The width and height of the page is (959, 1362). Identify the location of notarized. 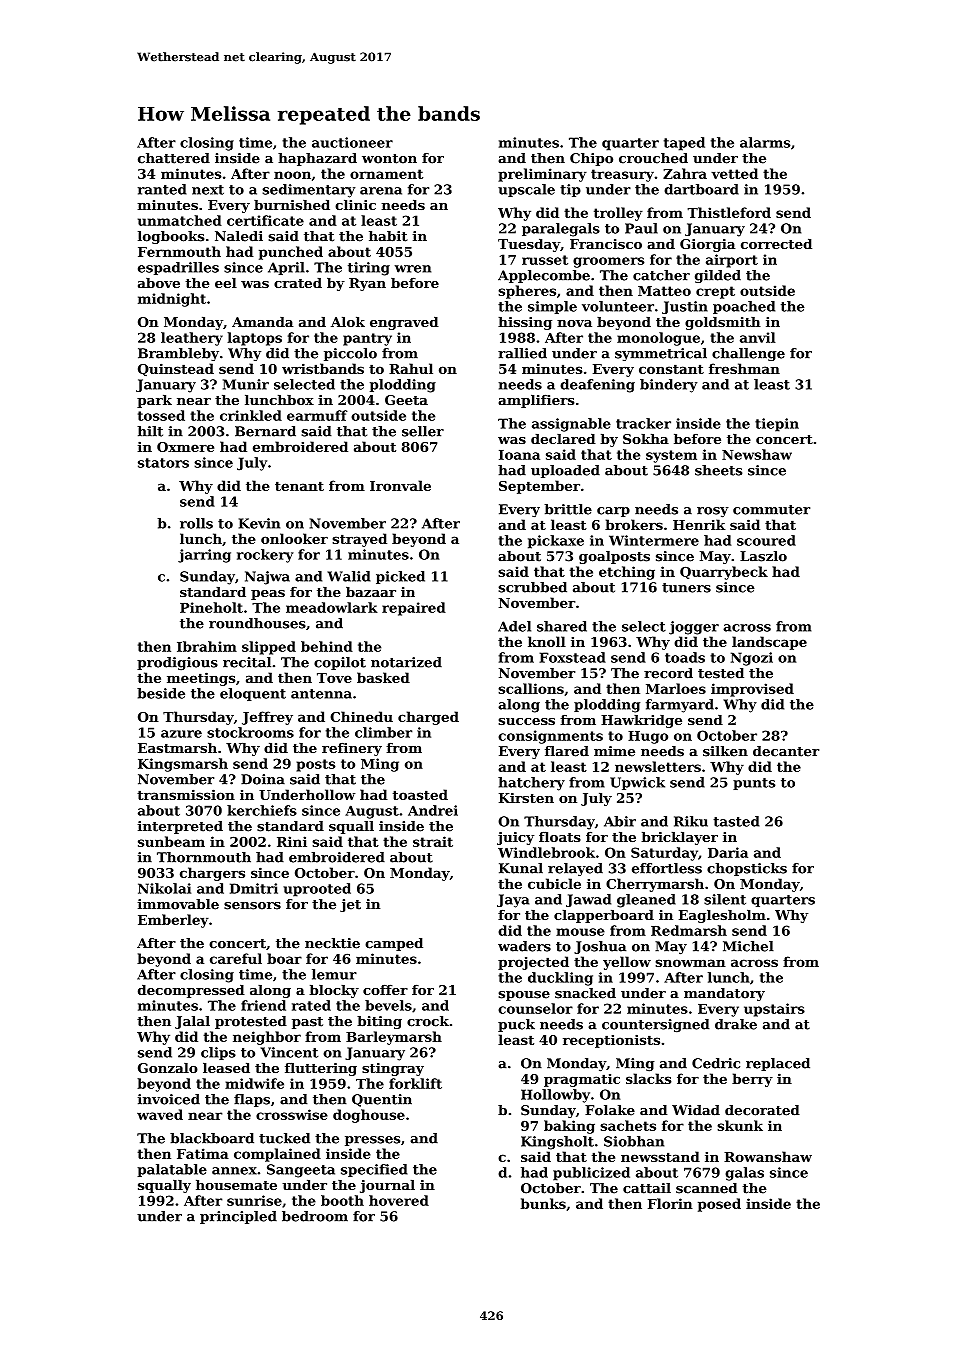
(406, 662).
